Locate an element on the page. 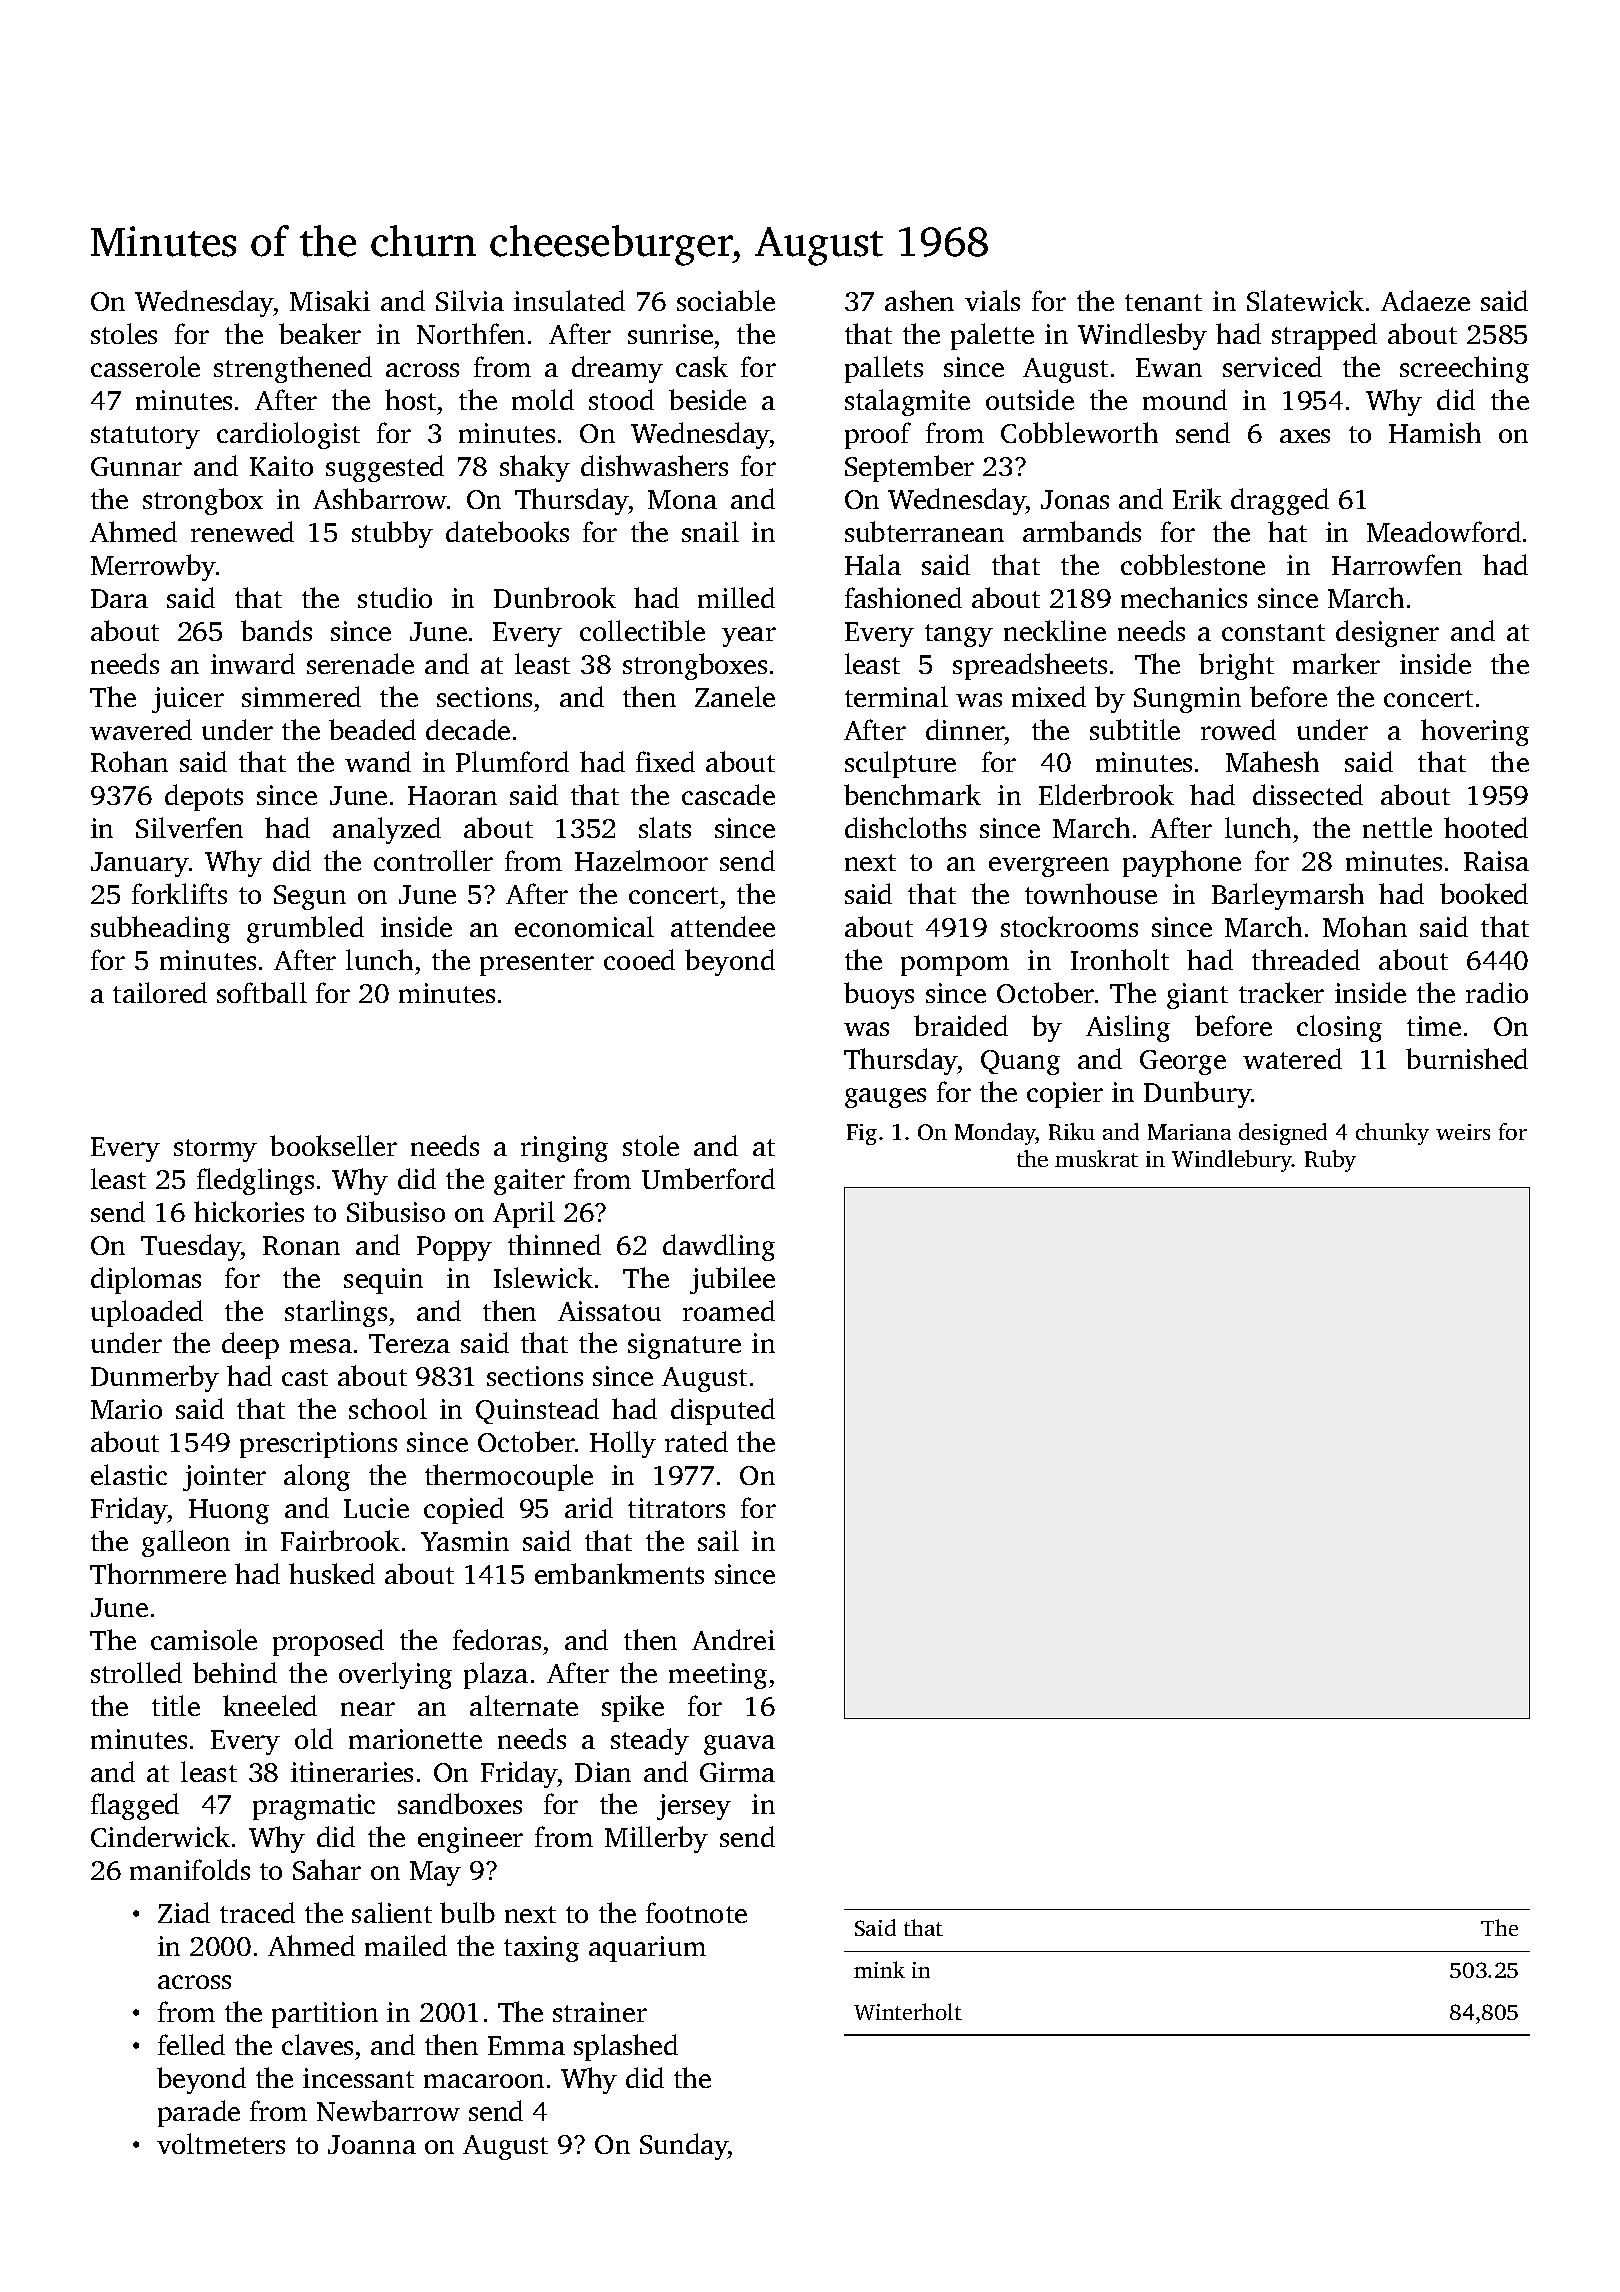  Slatewick is located at coordinates (1305, 300).
